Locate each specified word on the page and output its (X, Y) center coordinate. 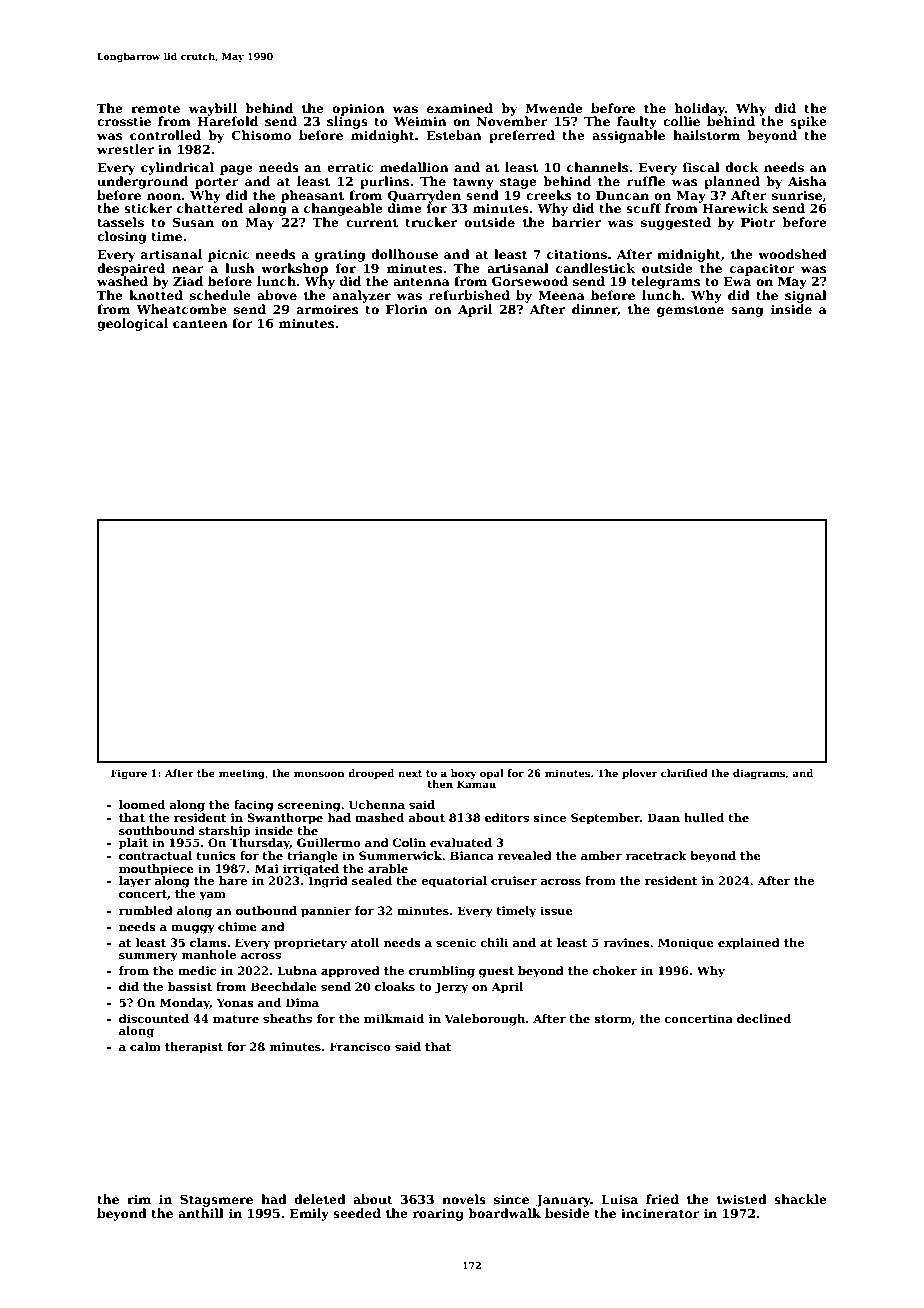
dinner (594, 309)
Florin (407, 309)
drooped (371, 774)
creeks (548, 195)
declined (764, 1018)
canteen (200, 323)
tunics (216, 855)
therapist (194, 1048)
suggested (676, 223)
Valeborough (485, 1020)
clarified (684, 773)
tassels (120, 222)
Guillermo (329, 842)
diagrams (759, 774)
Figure (129, 774)
